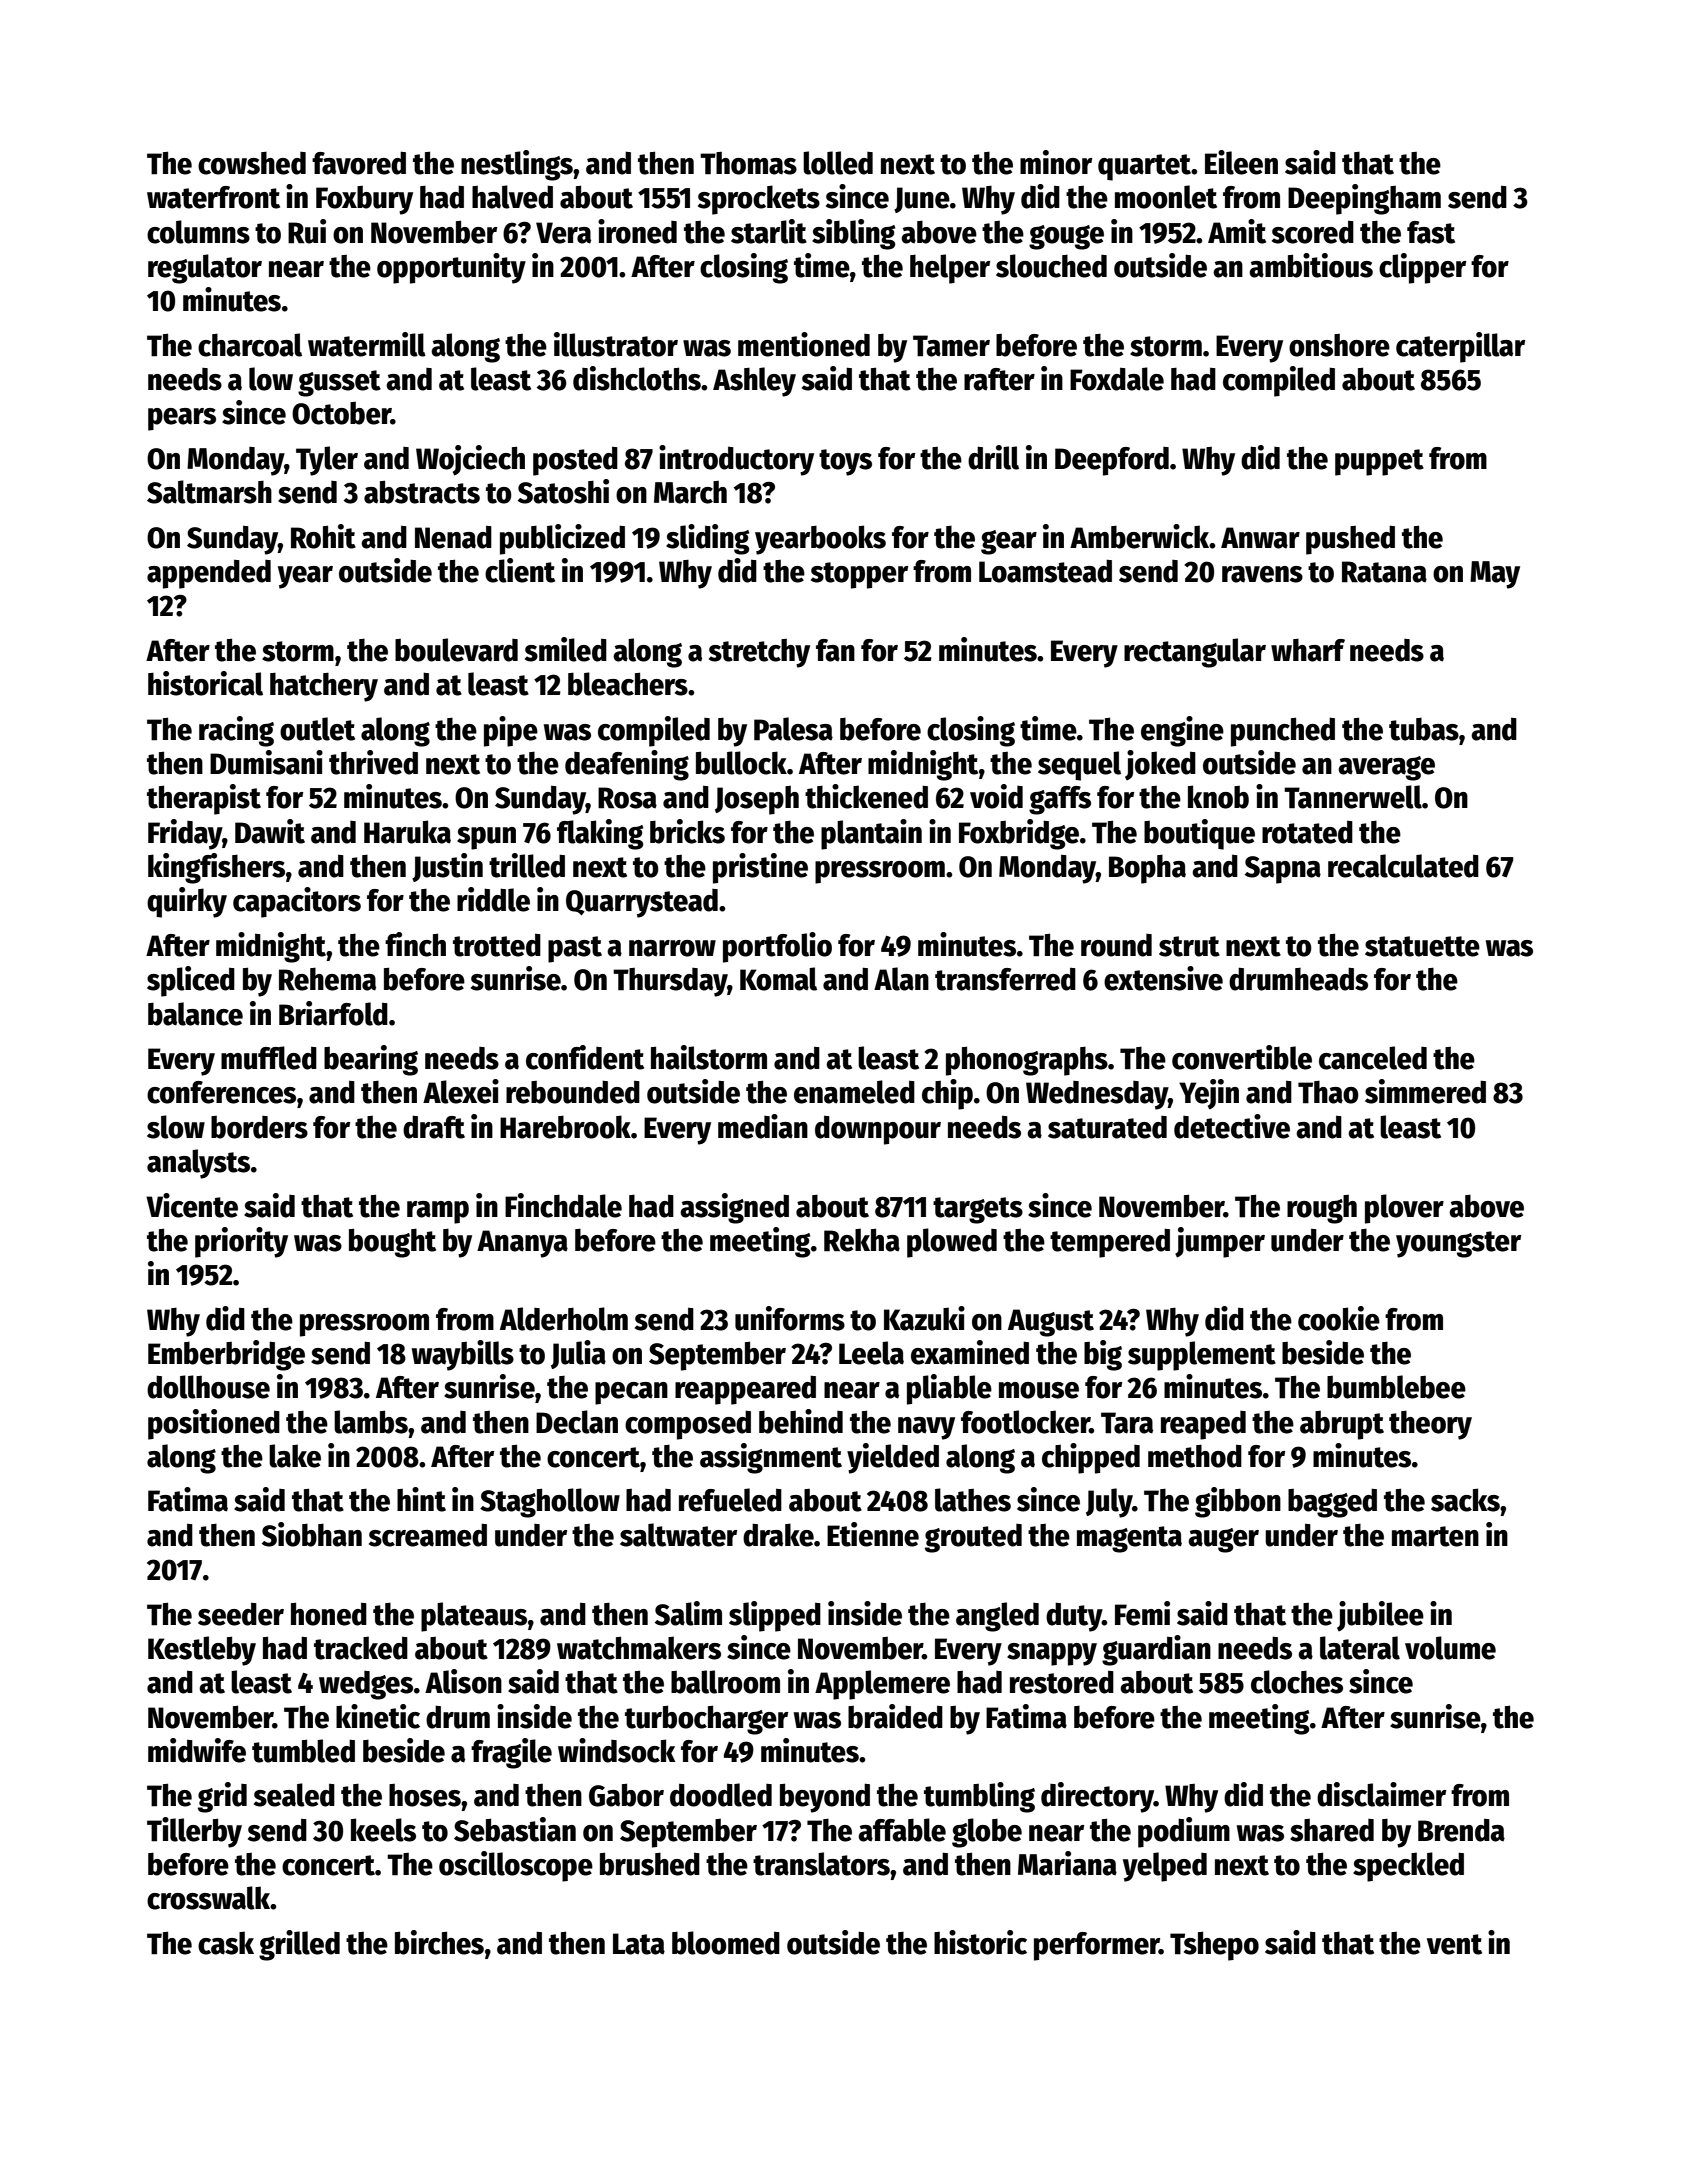 The height and width of the screenshot is (2178, 1683). Describe the element at coordinates (996, 796) in the screenshot. I see `void` at that location.
